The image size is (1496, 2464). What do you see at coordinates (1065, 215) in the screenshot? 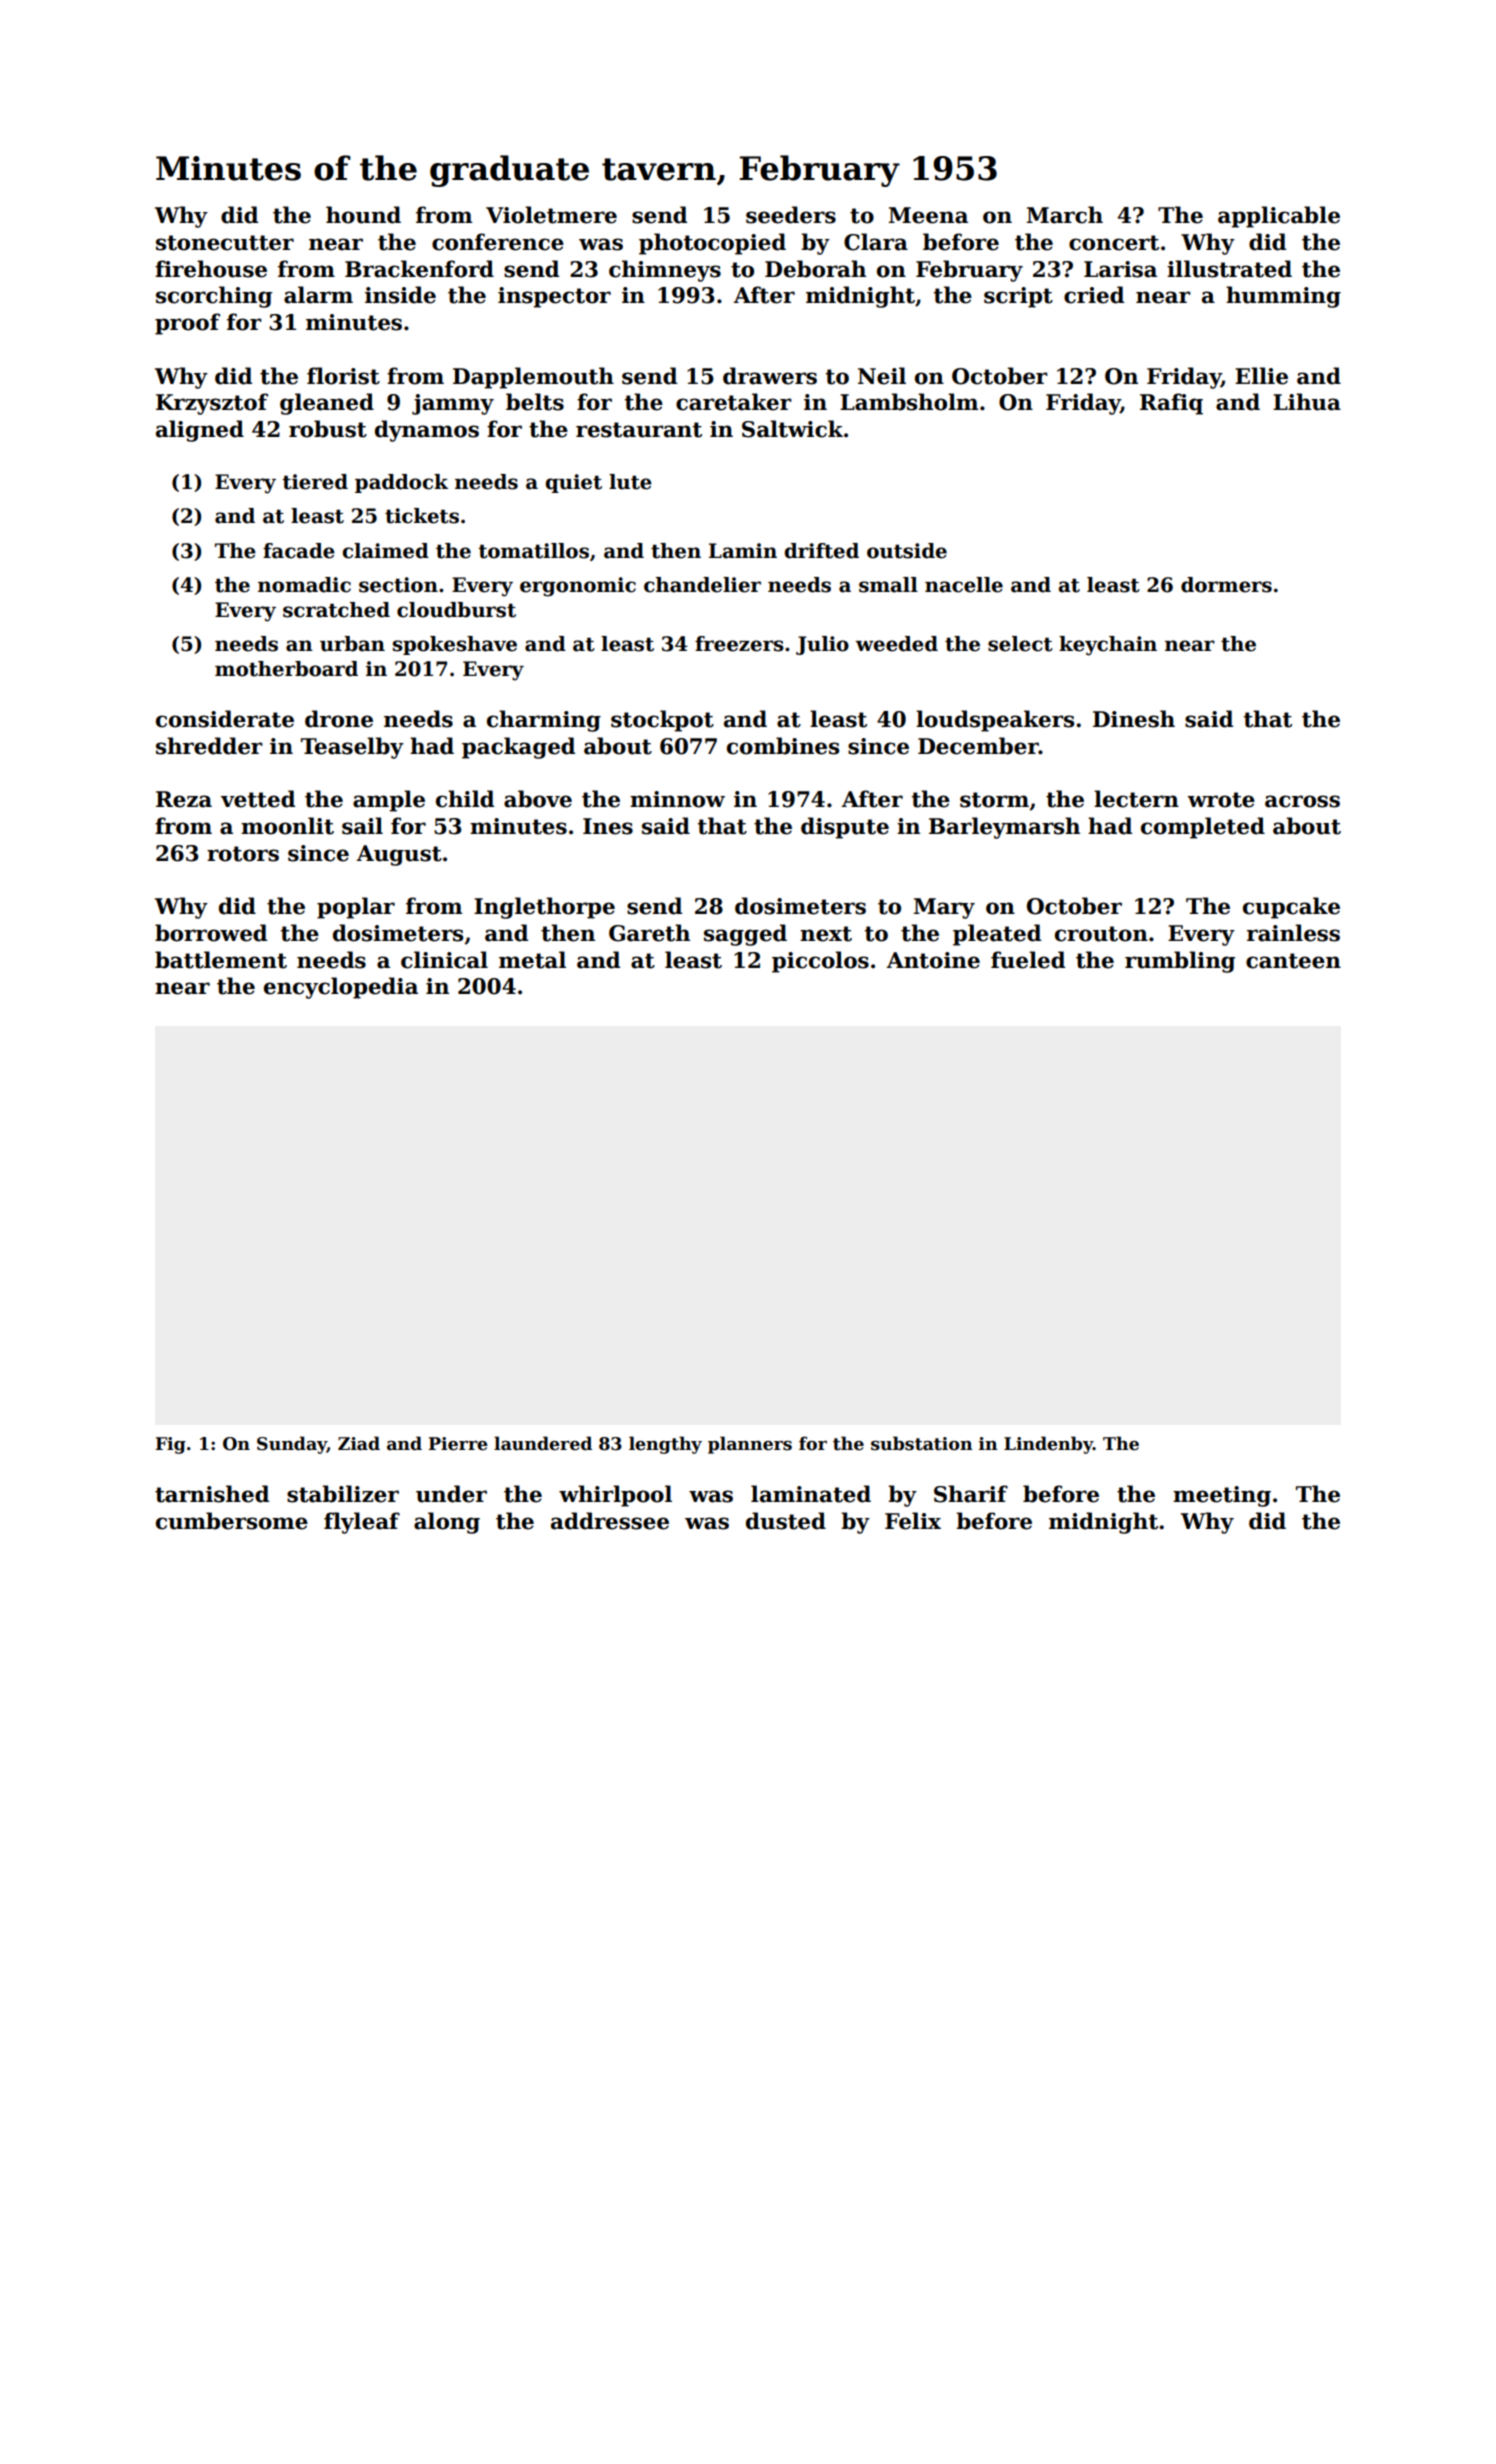
I see `March` at bounding box center [1065, 215].
